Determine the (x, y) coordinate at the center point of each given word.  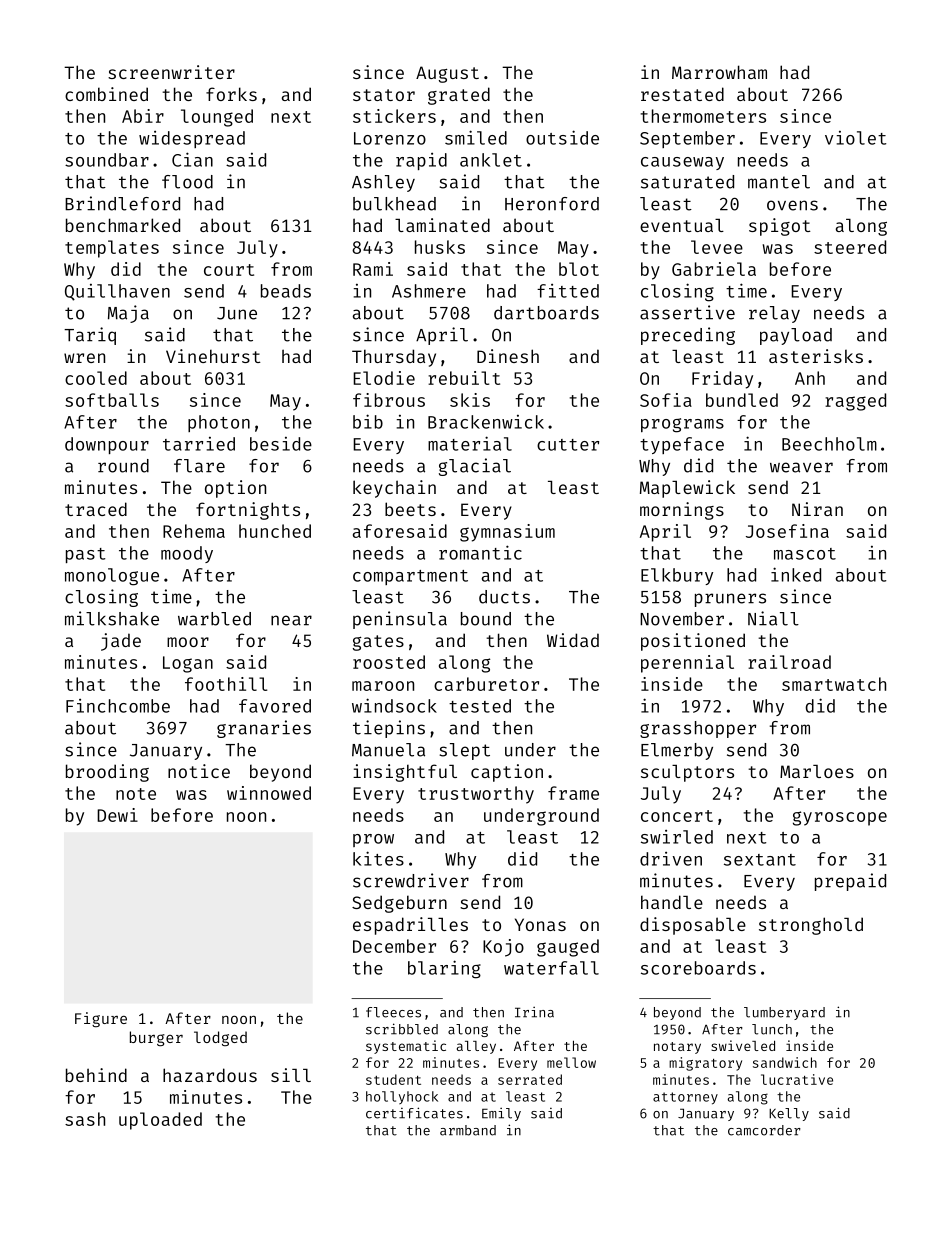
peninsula (400, 620)
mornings (682, 511)
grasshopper (698, 729)
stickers (394, 116)
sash (85, 1119)
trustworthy (476, 795)
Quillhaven (117, 292)
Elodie (384, 378)
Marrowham (719, 72)
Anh (810, 378)
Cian (192, 159)
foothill (226, 684)
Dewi (117, 815)
